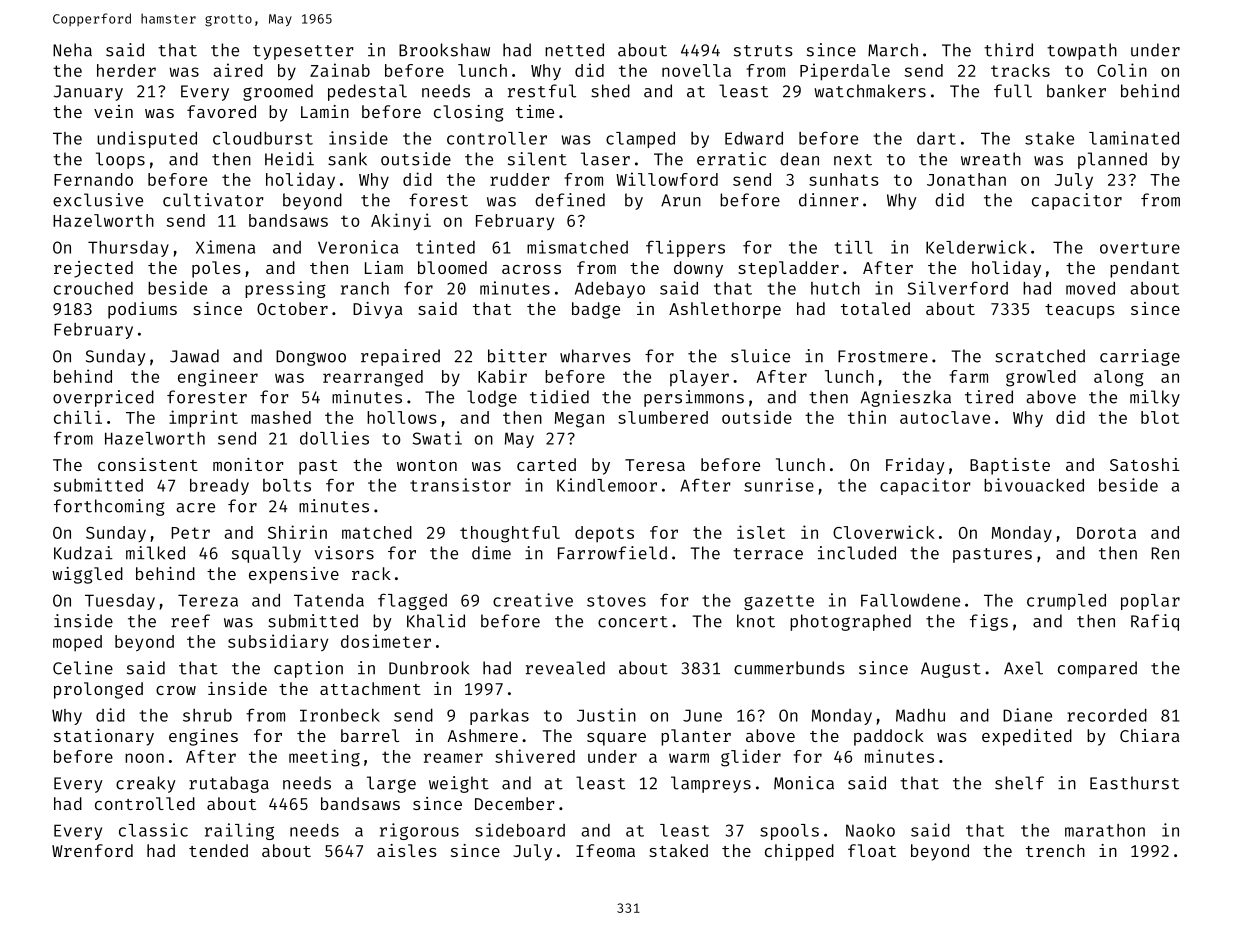 The height and width of the screenshot is (952, 1233). What do you see at coordinates (1023, 668) in the screenshot?
I see `Axel` at bounding box center [1023, 668].
